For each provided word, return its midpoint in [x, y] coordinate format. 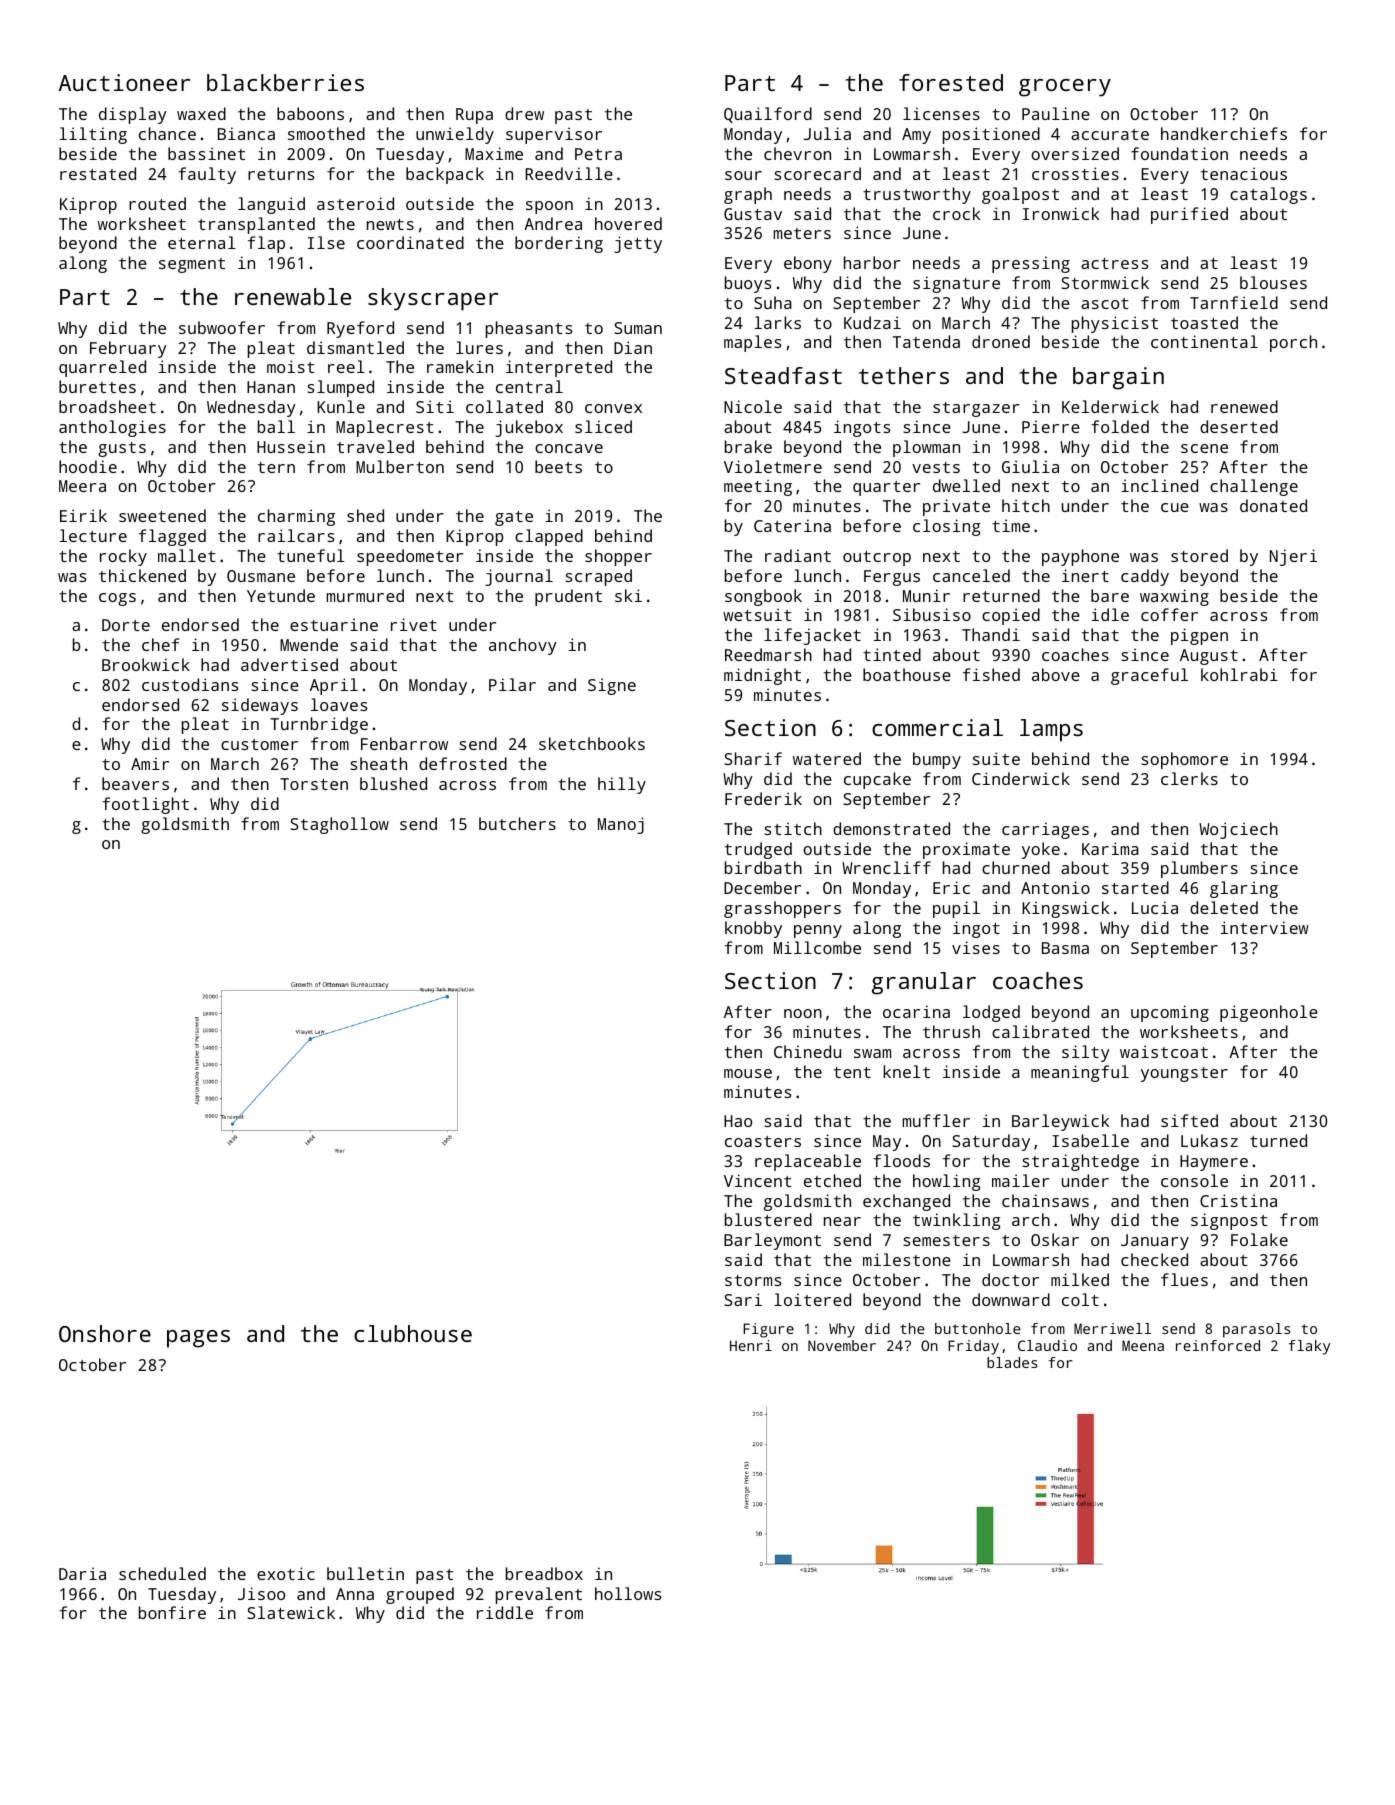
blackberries [285, 82]
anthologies [112, 428]
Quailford [768, 115]
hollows [628, 1593]
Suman [638, 328]
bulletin [365, 1573]
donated [1273, 505]
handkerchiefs [1224, 133]
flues [1184, 1279]
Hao [738, 1121]
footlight [145, 805]
